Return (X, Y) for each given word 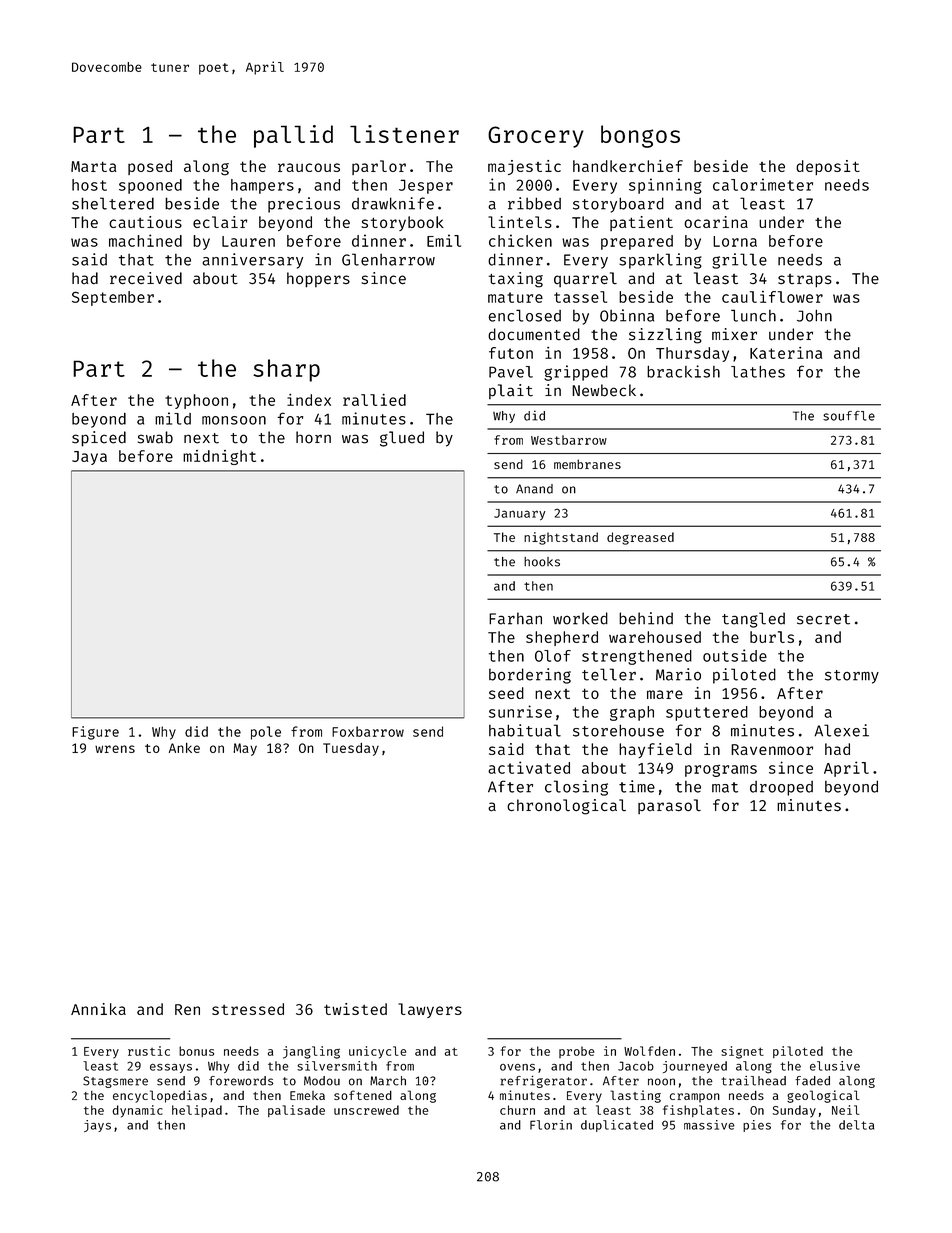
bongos (640, 136)
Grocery (536, 137)
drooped (781, 788)
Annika (98, 1009)
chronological (566, 807)
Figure (95, 733)
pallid (293, 136)
